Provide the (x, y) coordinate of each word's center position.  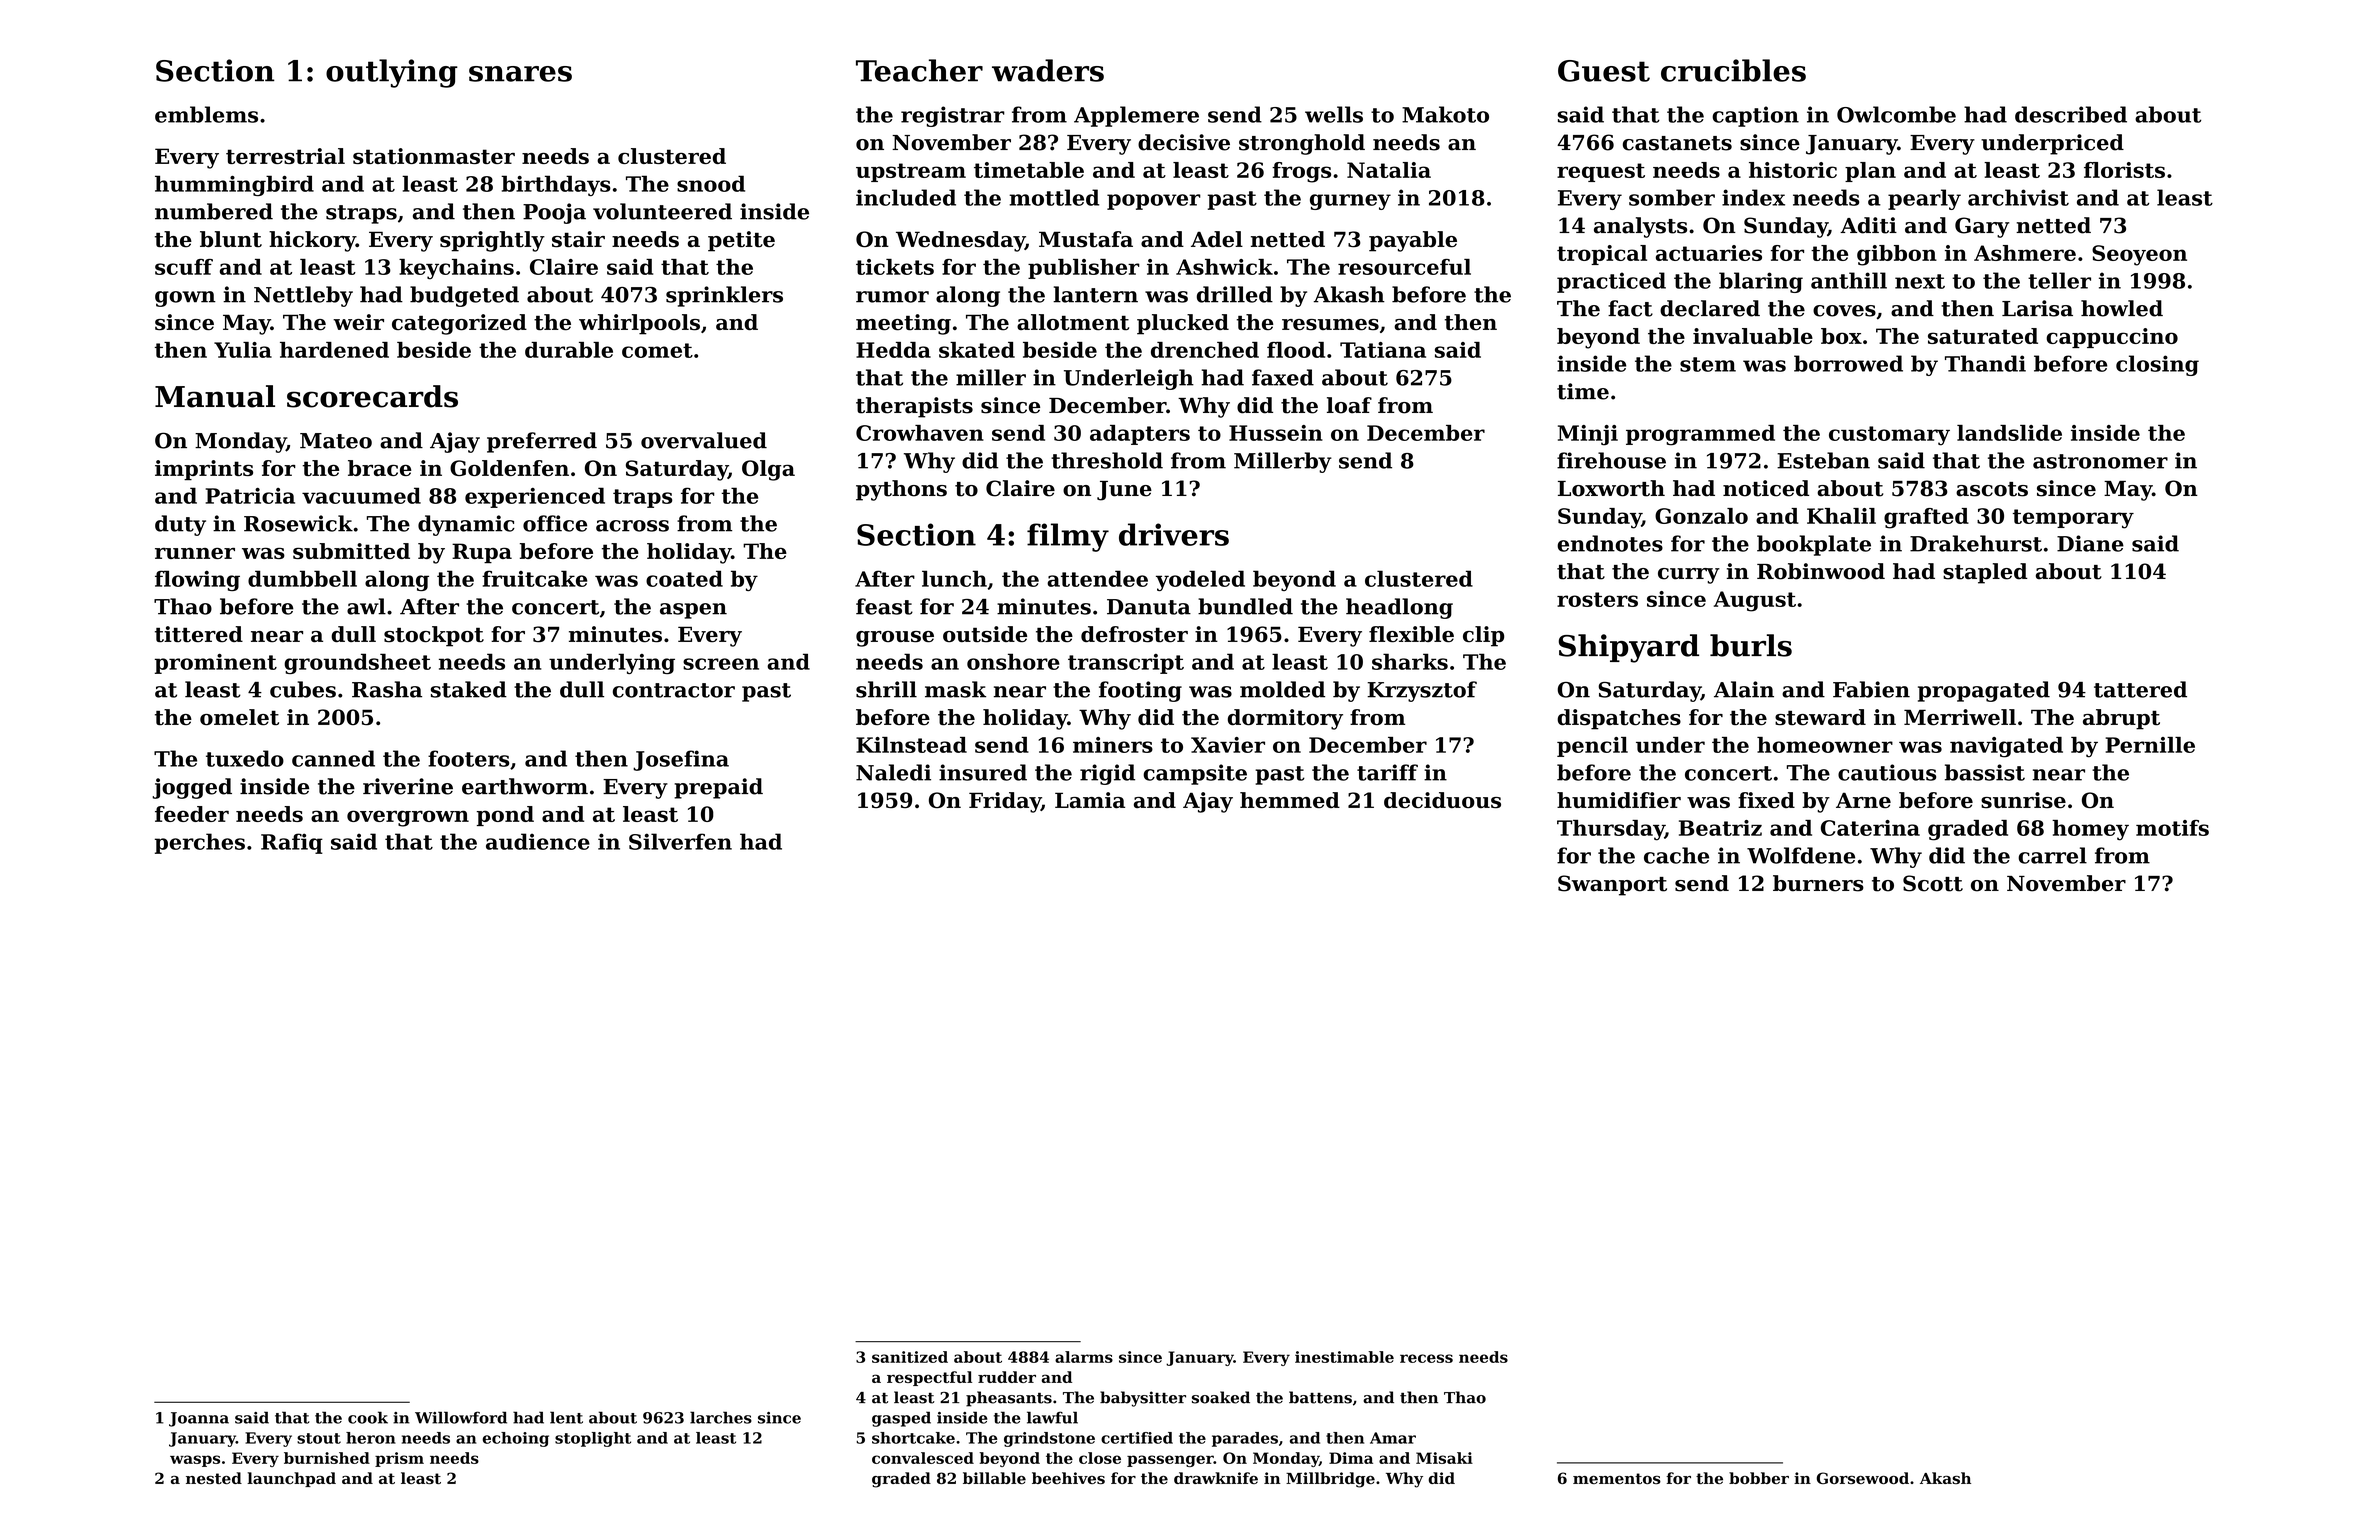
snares (520, 74)
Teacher (919, 70)
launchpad (291, 1479)
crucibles (1733, 70)
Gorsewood (1863, 1478)
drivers (1174, 534)
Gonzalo (1701, 516)
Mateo (336, 441)
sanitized (910, 1357)
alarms (1084, 1357)
